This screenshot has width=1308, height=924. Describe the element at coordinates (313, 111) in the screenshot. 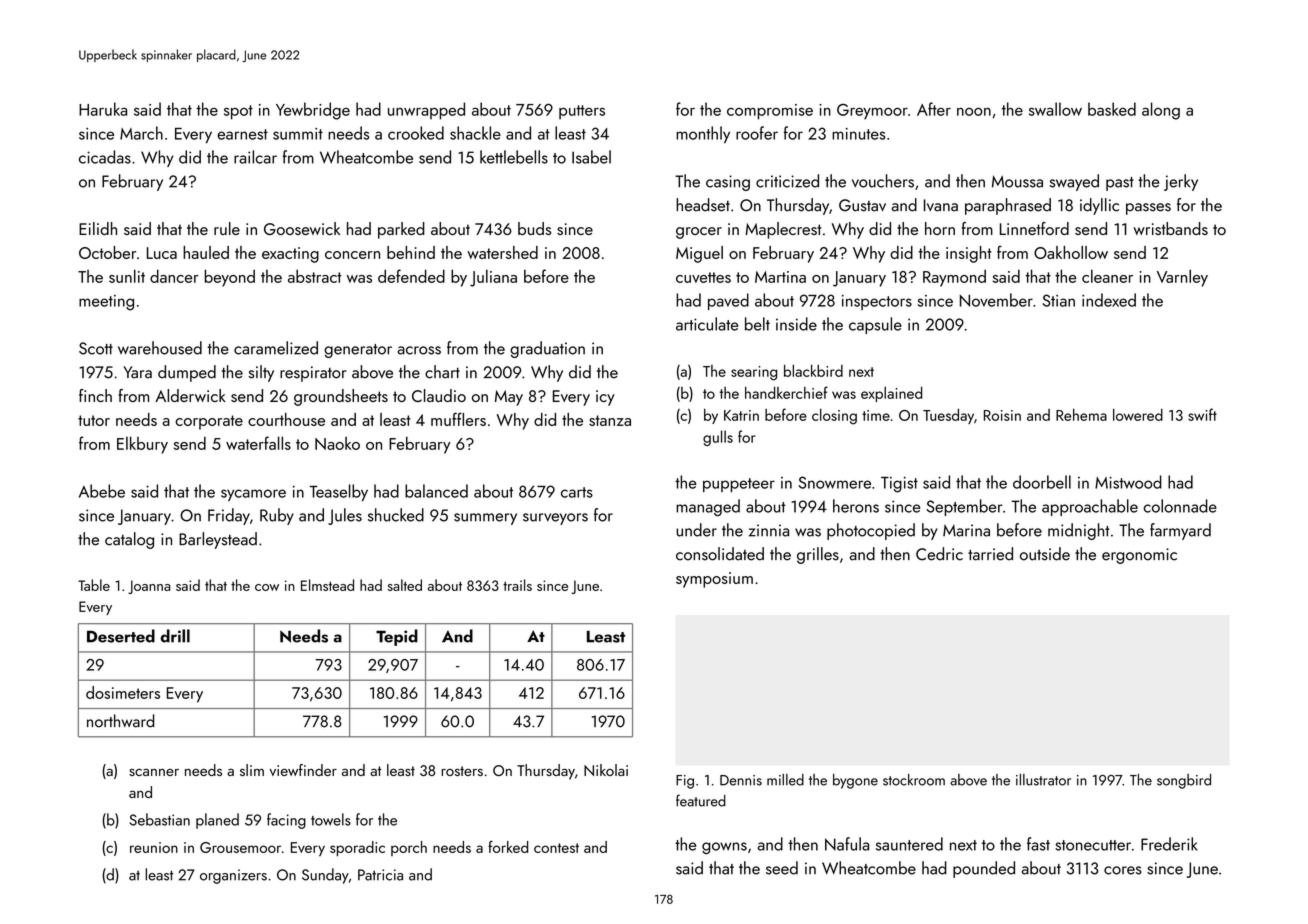

I see `Yewbridge` at that location.
